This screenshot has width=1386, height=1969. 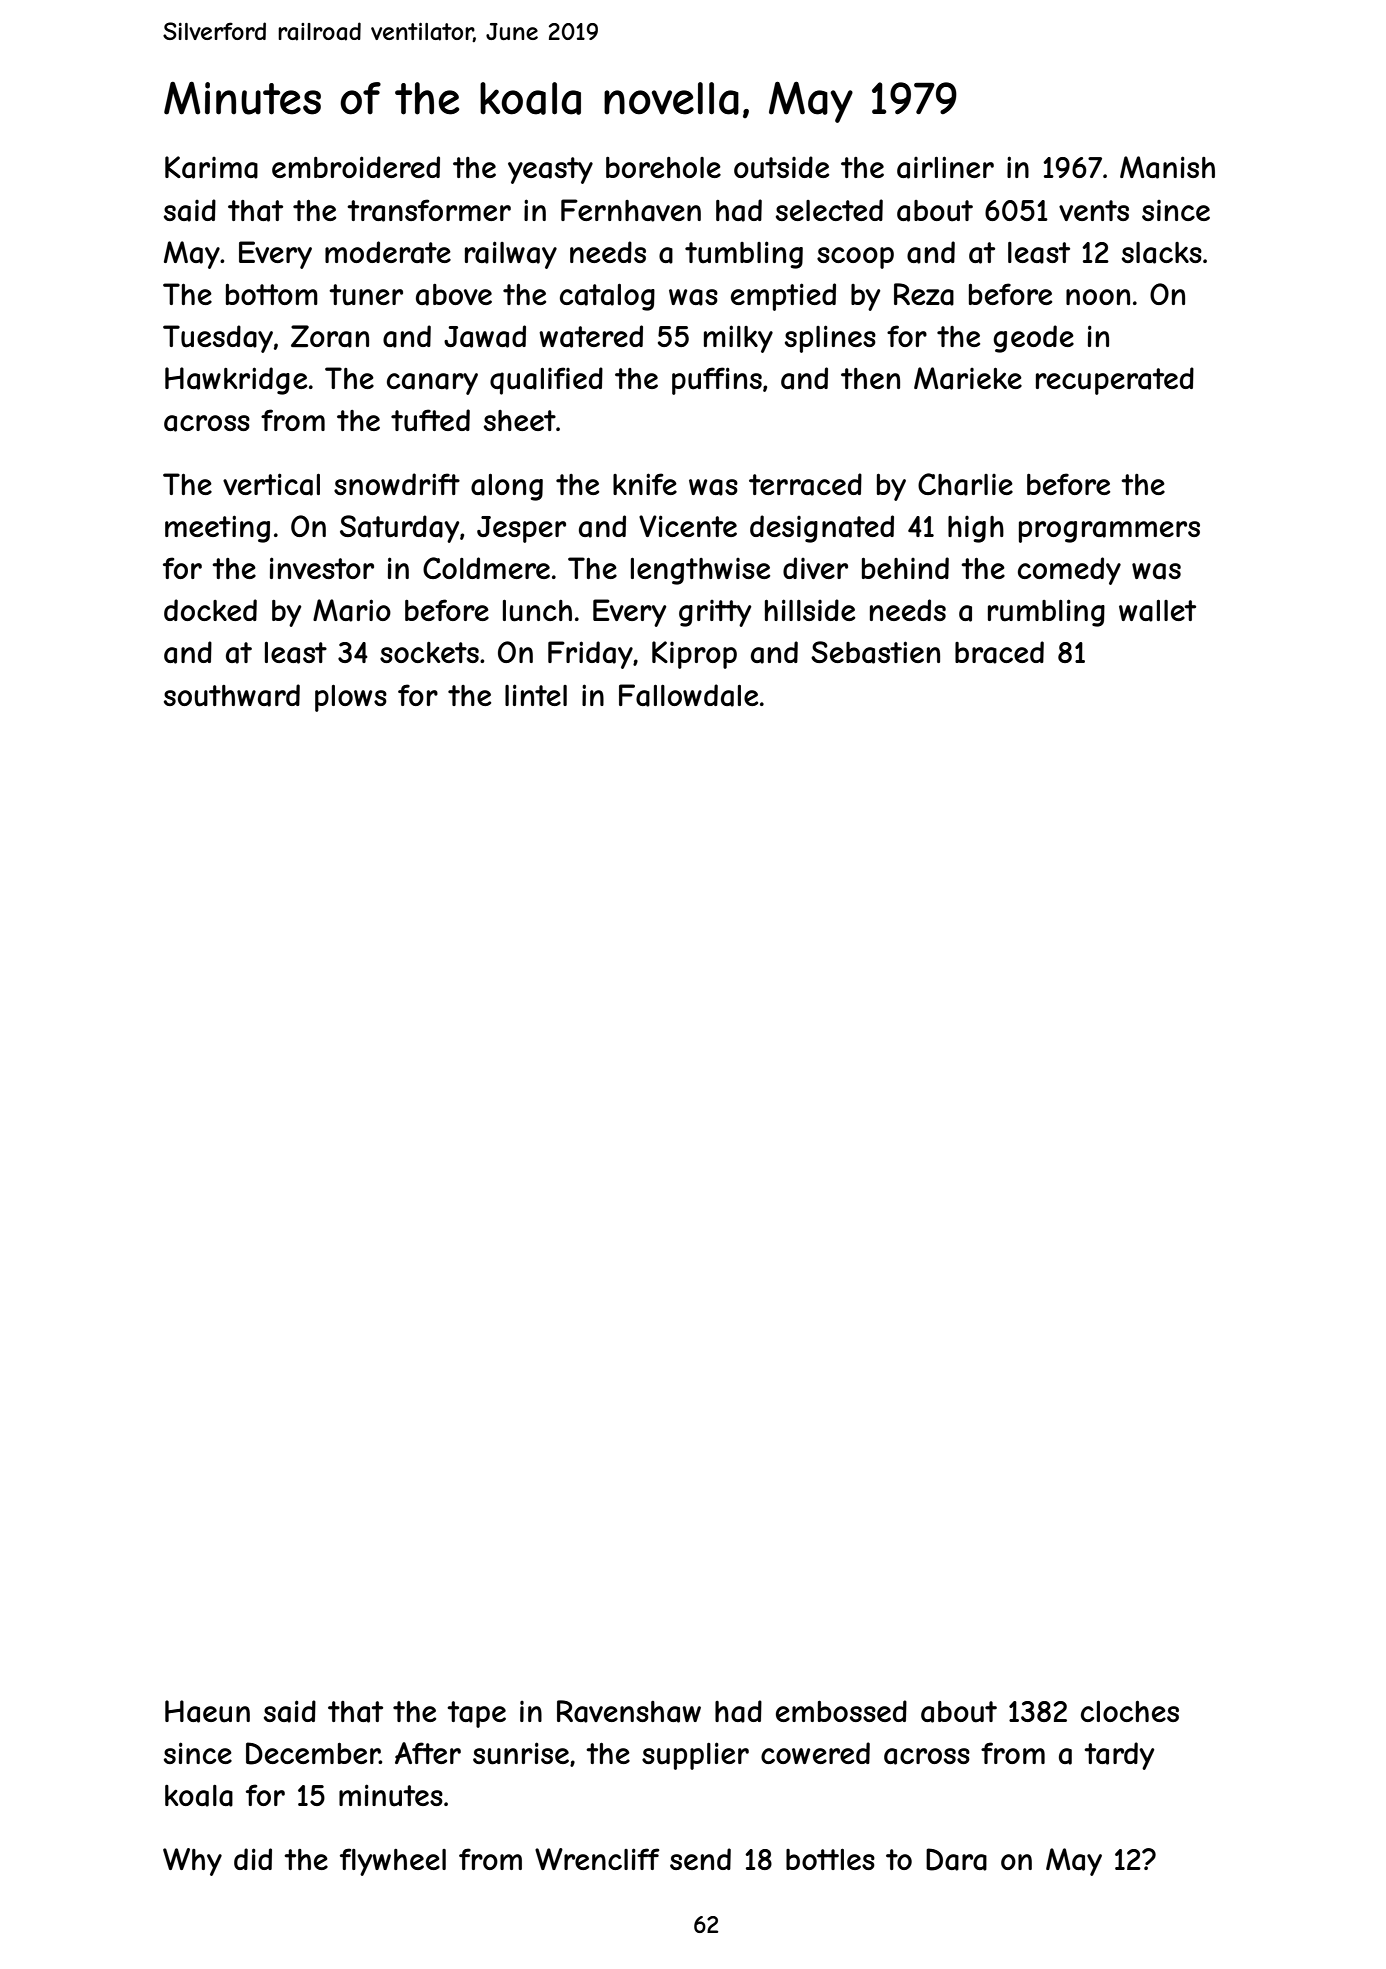 What do you see at coordinates (956, 1859) in the screenshot?
I see `Dara` at bounding box center [956, 1859].
